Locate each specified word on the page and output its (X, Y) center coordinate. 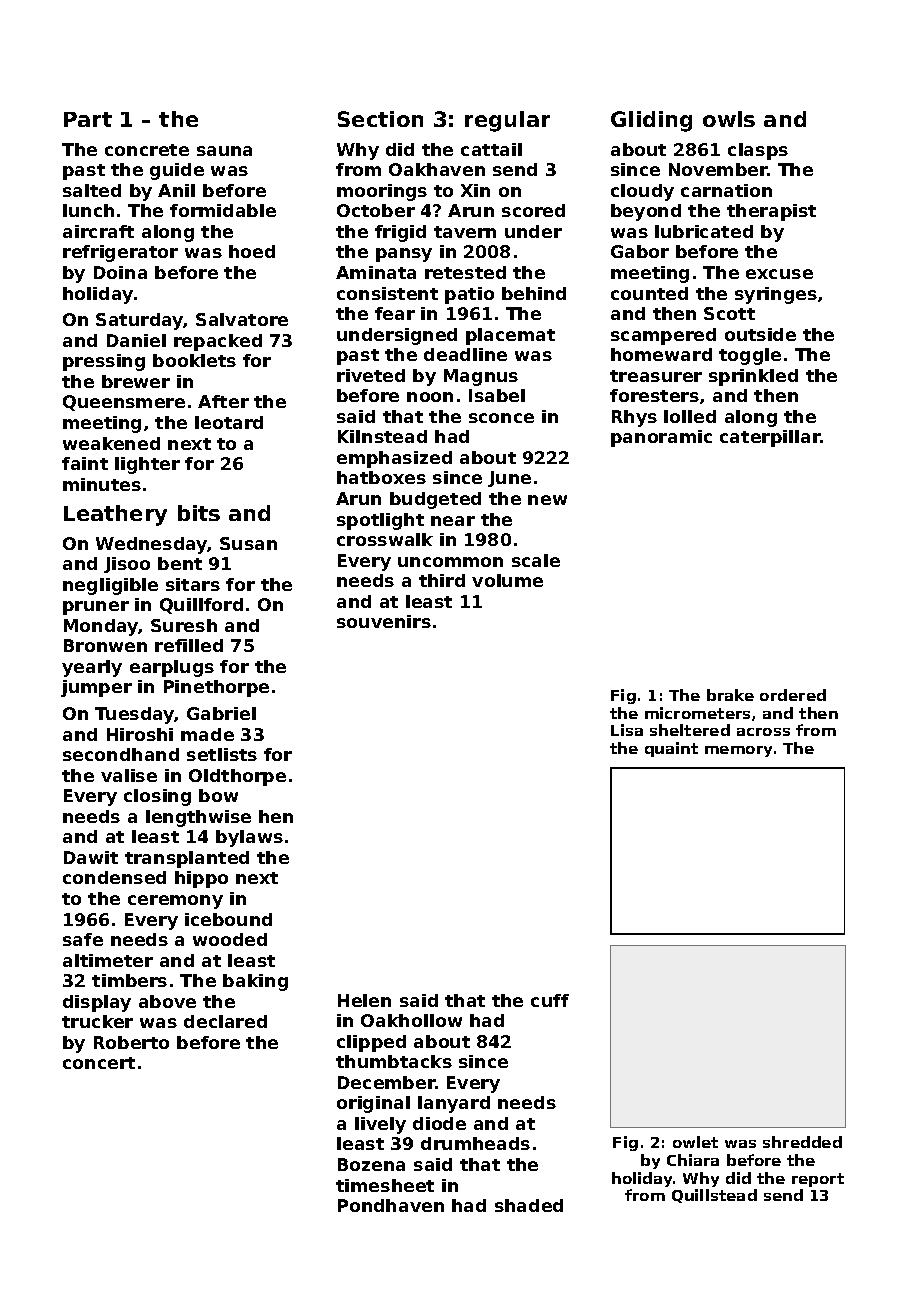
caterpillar (770, 438)
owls (729, 119)
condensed (114, 877)
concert (99, 1063)
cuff (550, 1000)
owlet (695, 1142)
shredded (802, 1142)
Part (88, 119)
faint (85, 463)
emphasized (394, 459)
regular (507, 121)
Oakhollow (411, 1020)
